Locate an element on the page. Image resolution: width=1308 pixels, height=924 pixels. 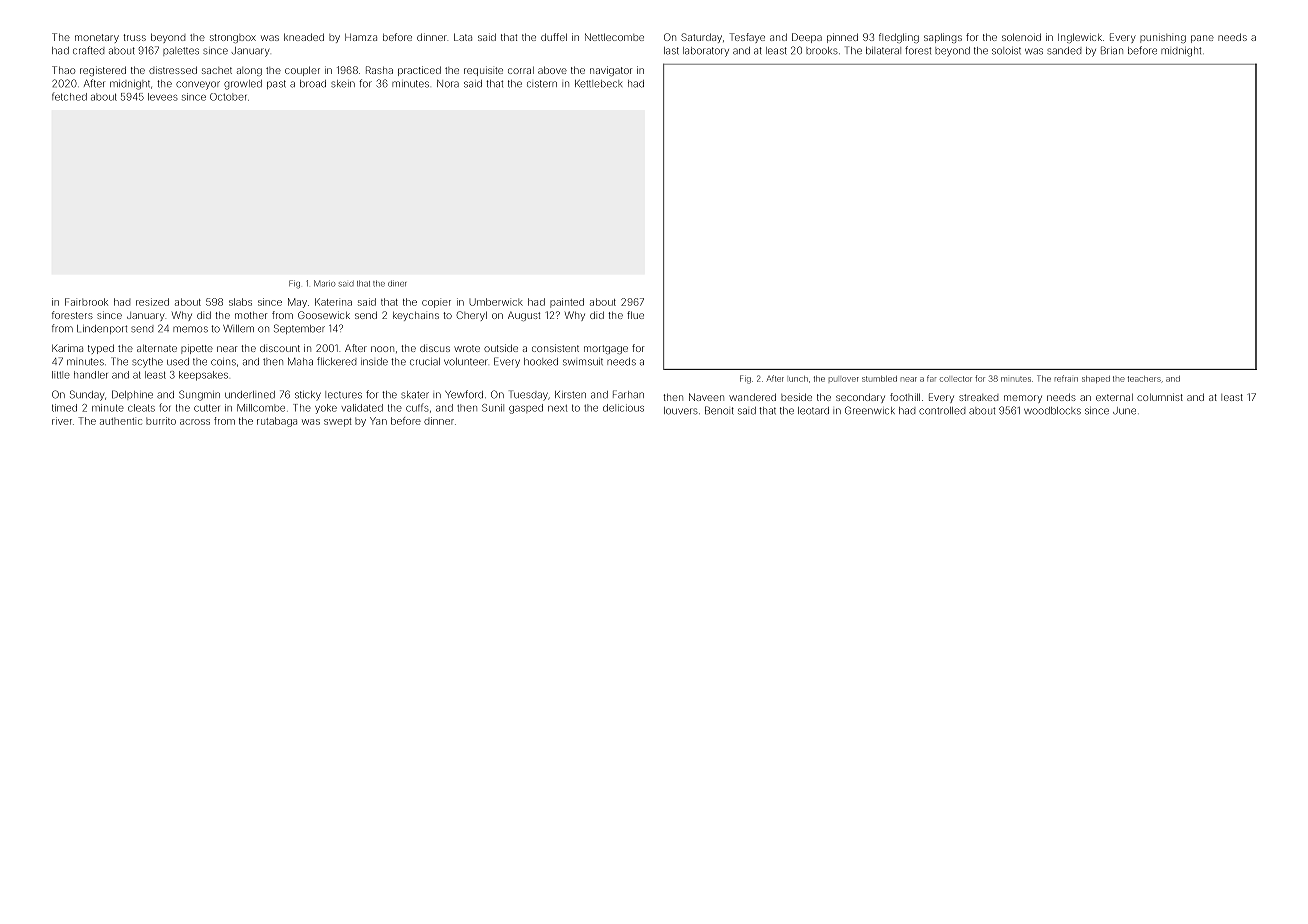
pane is located at coordinates (1202, 39).
